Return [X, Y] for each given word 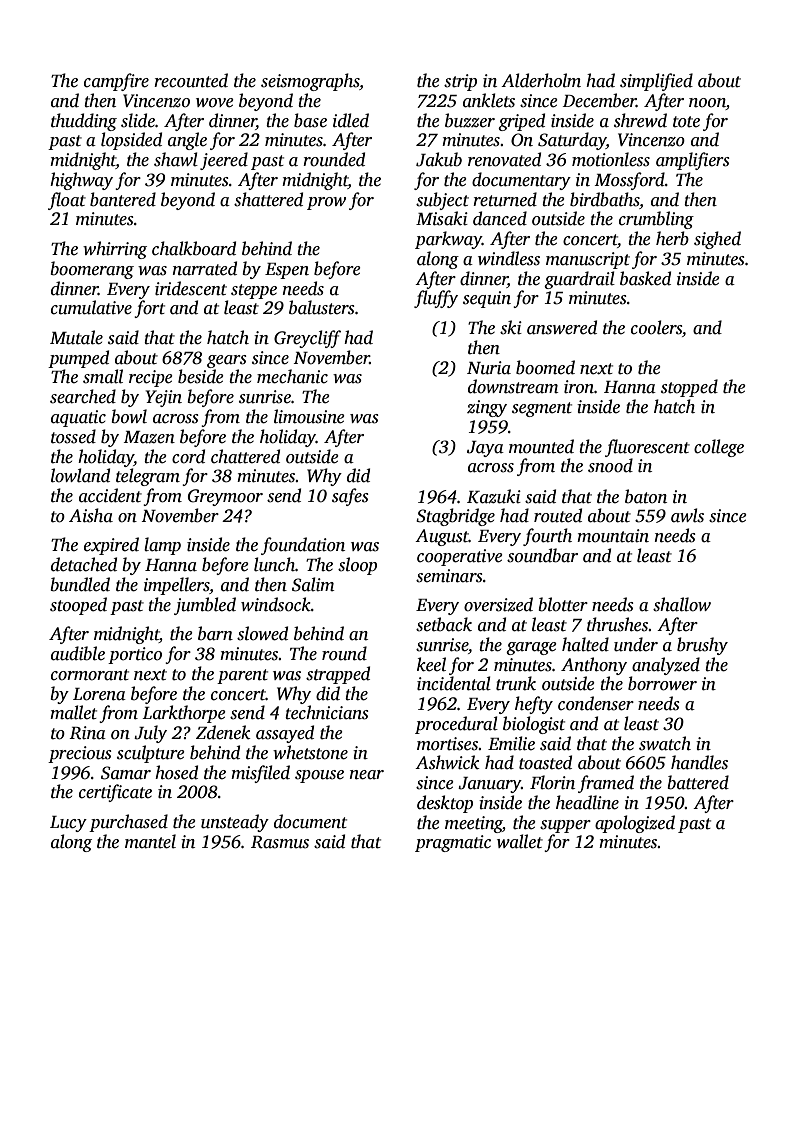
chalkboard [194, 248]
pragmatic [453, 843]
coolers [656, 327]
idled [351, 120]
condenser [596, 703]
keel [431, 664]
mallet [73, 712]
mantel [150, 841]
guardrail [579, 280]
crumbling [656, 220]
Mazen [149, 437]
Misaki [442, 218]
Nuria [489, 368]
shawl [176, 159]
